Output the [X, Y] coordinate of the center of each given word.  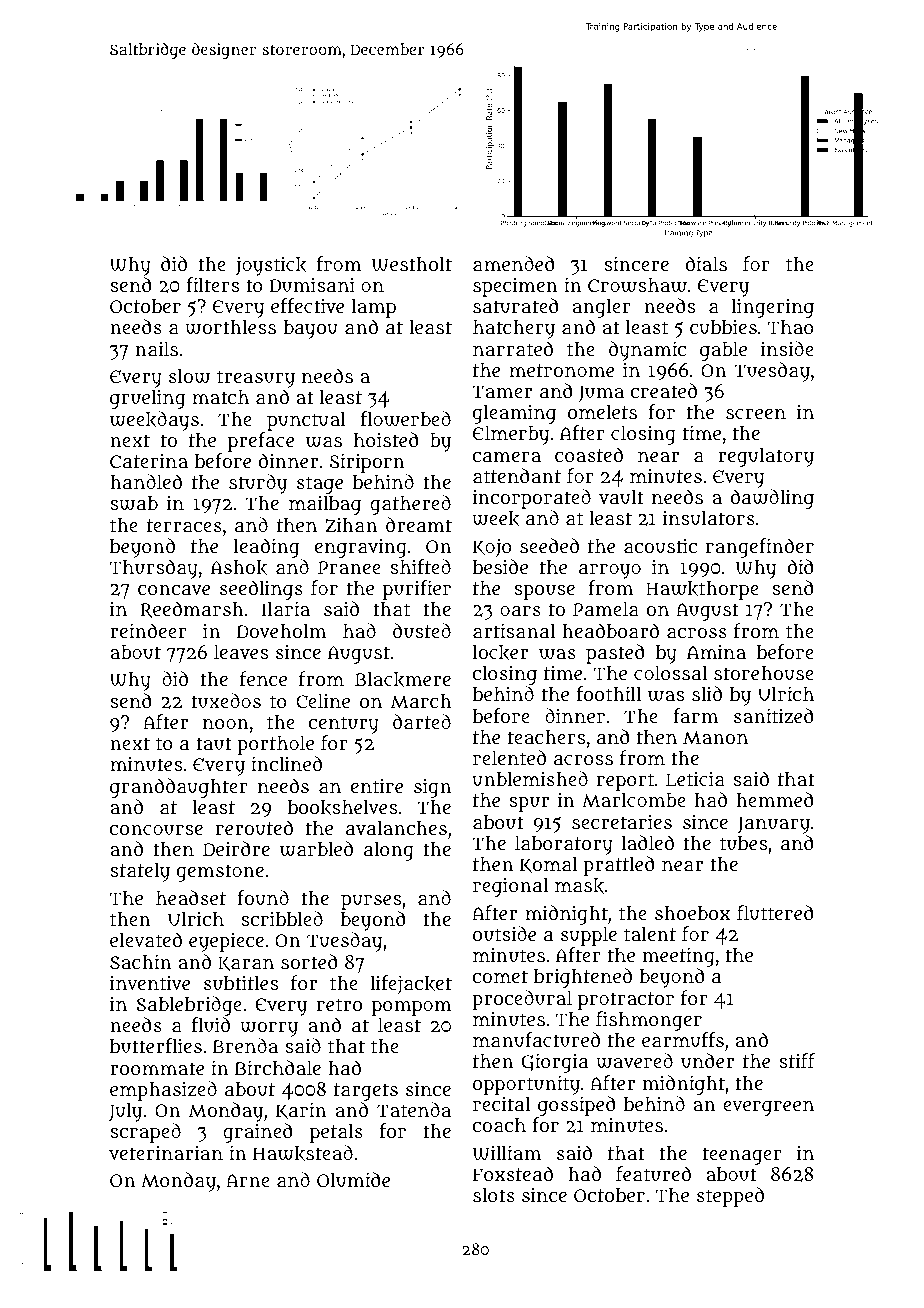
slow [189, 376]
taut [214, 743]
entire [377, 786]
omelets [602, 412]
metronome [561, 370]
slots [494, 1195]
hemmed [775, 799]
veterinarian [166, 1153]
